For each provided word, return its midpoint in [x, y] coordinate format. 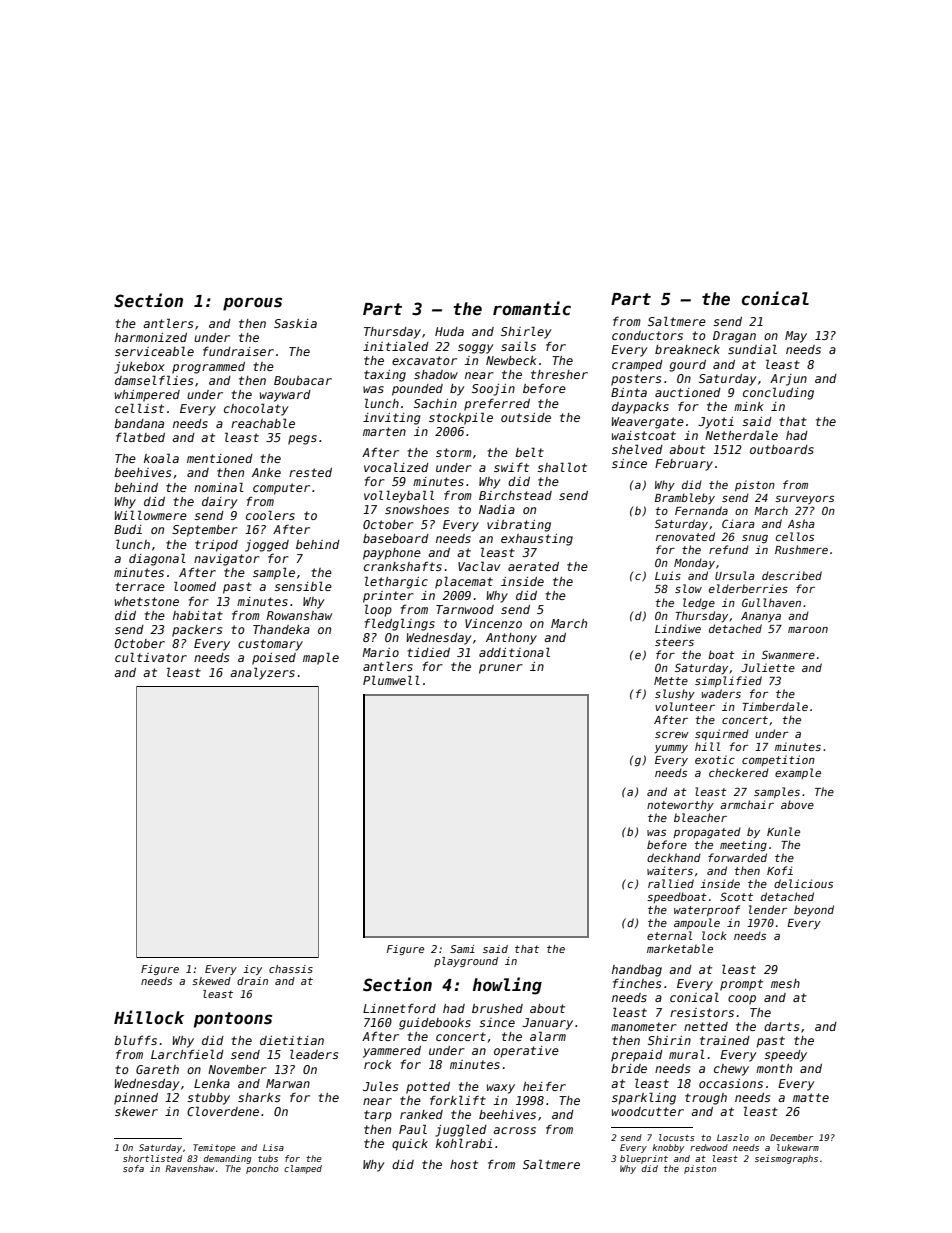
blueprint [644, 1159]
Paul [413, 1129]
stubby [208, 1099]
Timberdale [775, 706]
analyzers [262, 673]
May [796, 337]
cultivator [151, 657]
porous [252, 304]
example [798, 773]
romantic [532, 308]
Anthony [511, 639]
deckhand [674, 857]
